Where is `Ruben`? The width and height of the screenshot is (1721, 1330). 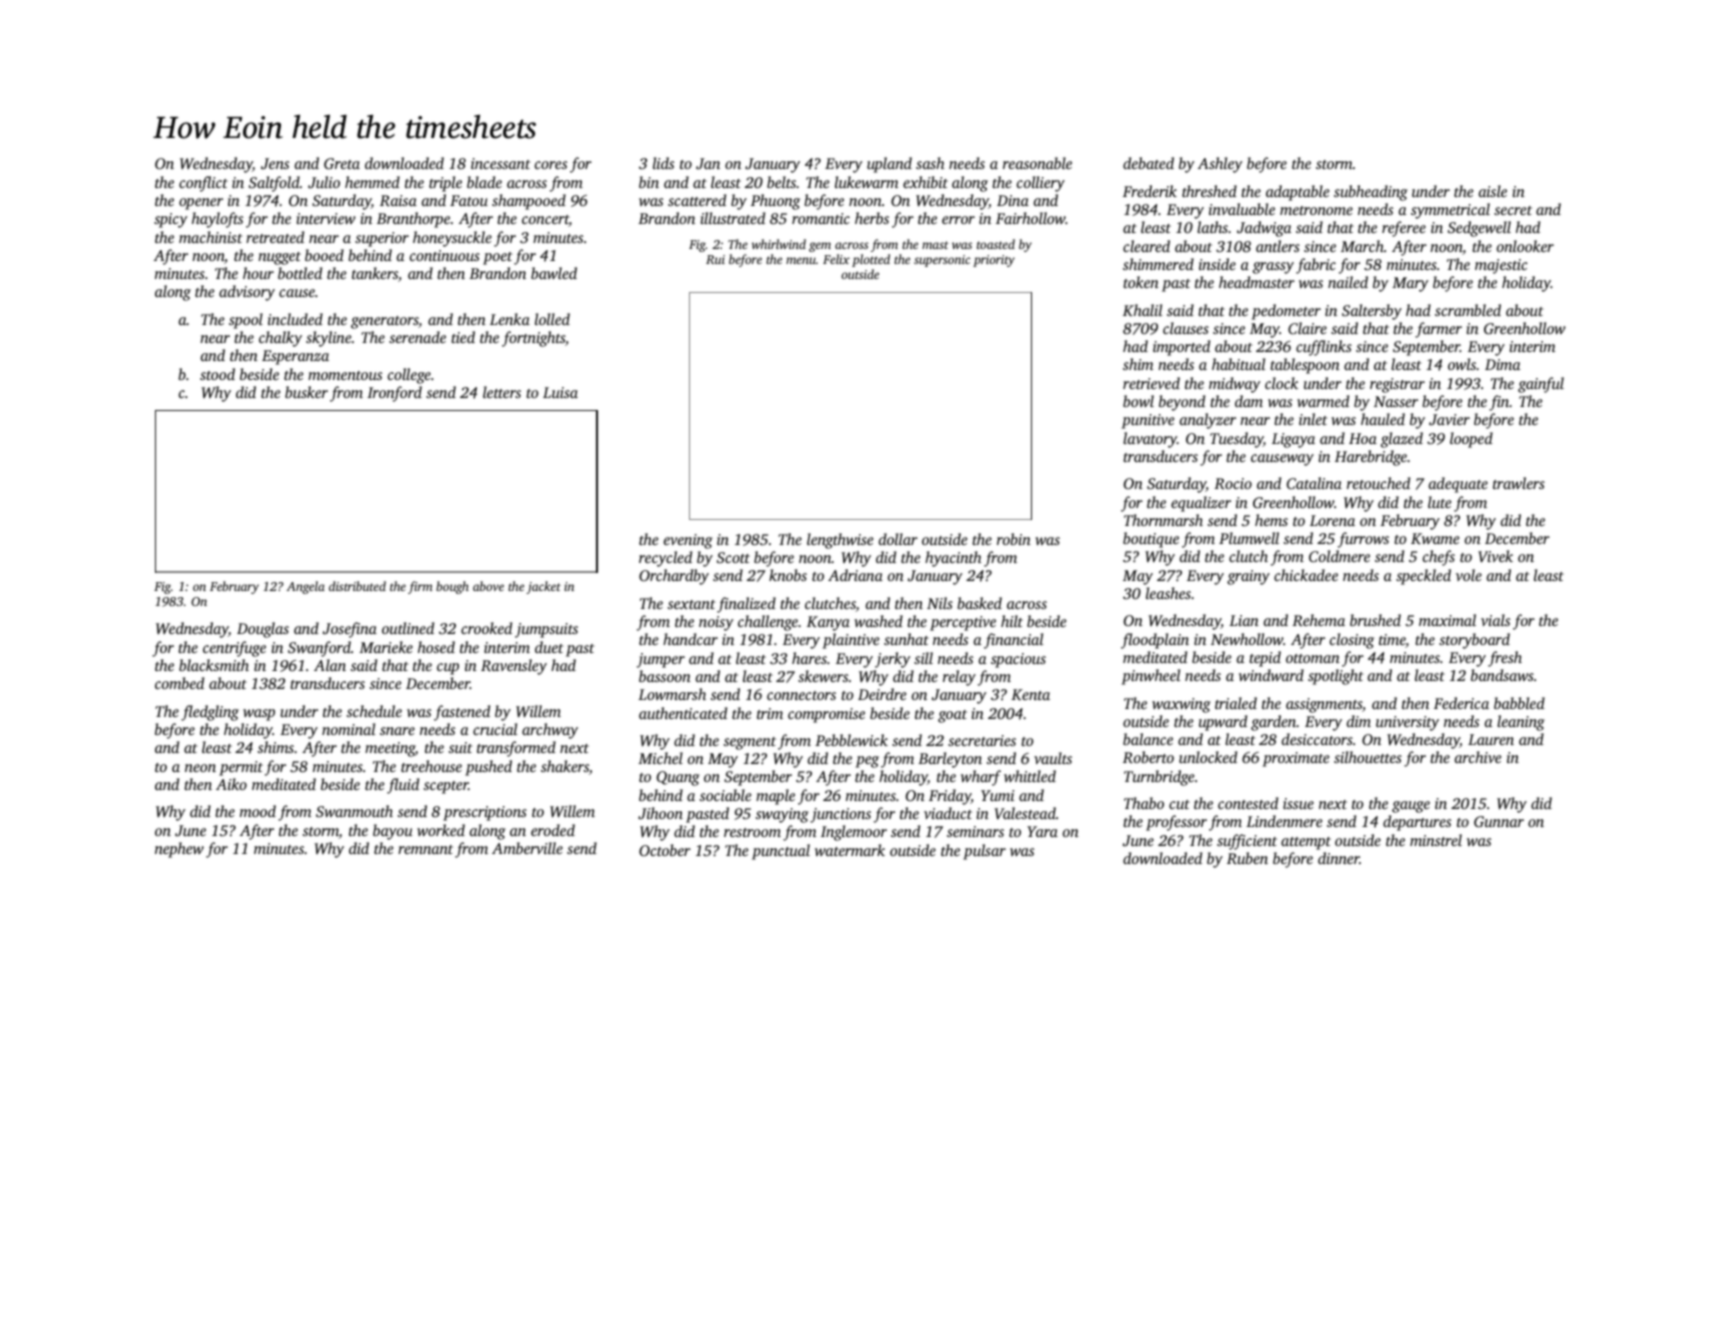
Ruben is located at coordinates (1247, 858).
